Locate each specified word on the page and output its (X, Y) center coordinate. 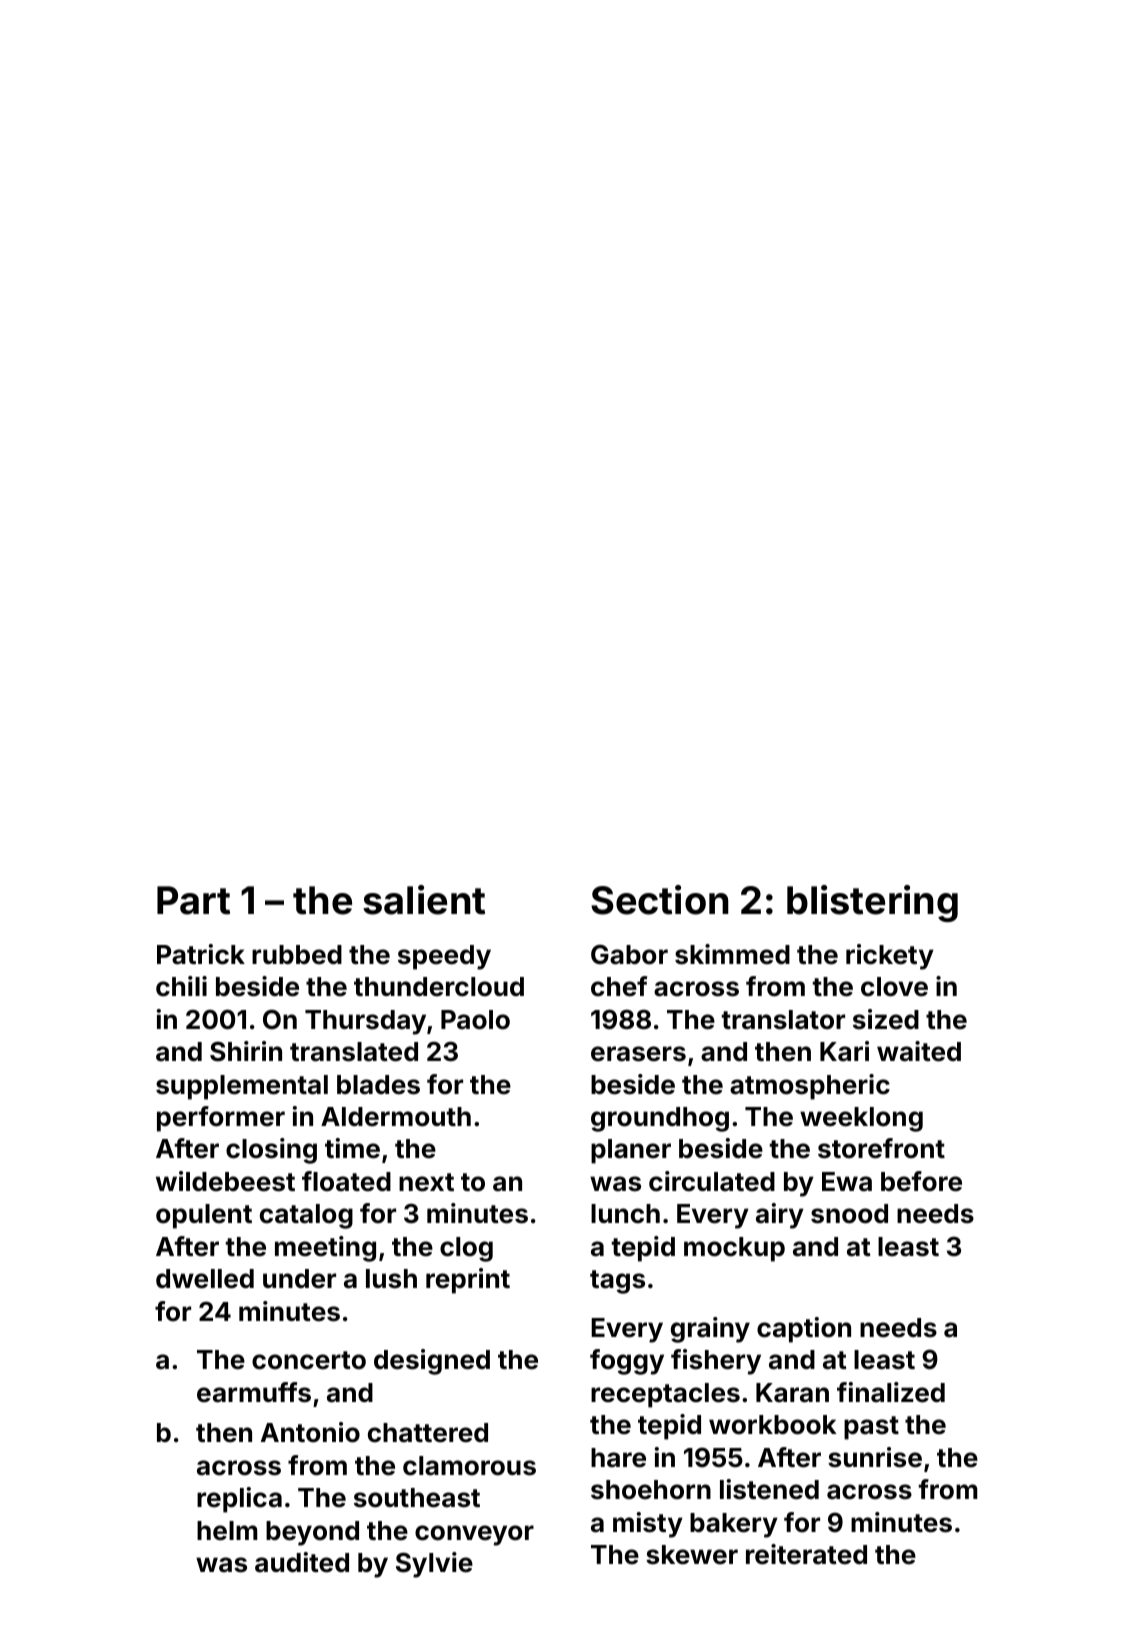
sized (886, 1019)
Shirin (246, 1051)
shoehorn (651, 1490)
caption (804, 1330)
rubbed (297, 955)
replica (239, 1500)
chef (619, 986)
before (921, 1181)
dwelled (205, 1279)
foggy (627, 1362)
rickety (890, 957)
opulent (204, 1216)
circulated (712, 1181)
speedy (444, 957)
